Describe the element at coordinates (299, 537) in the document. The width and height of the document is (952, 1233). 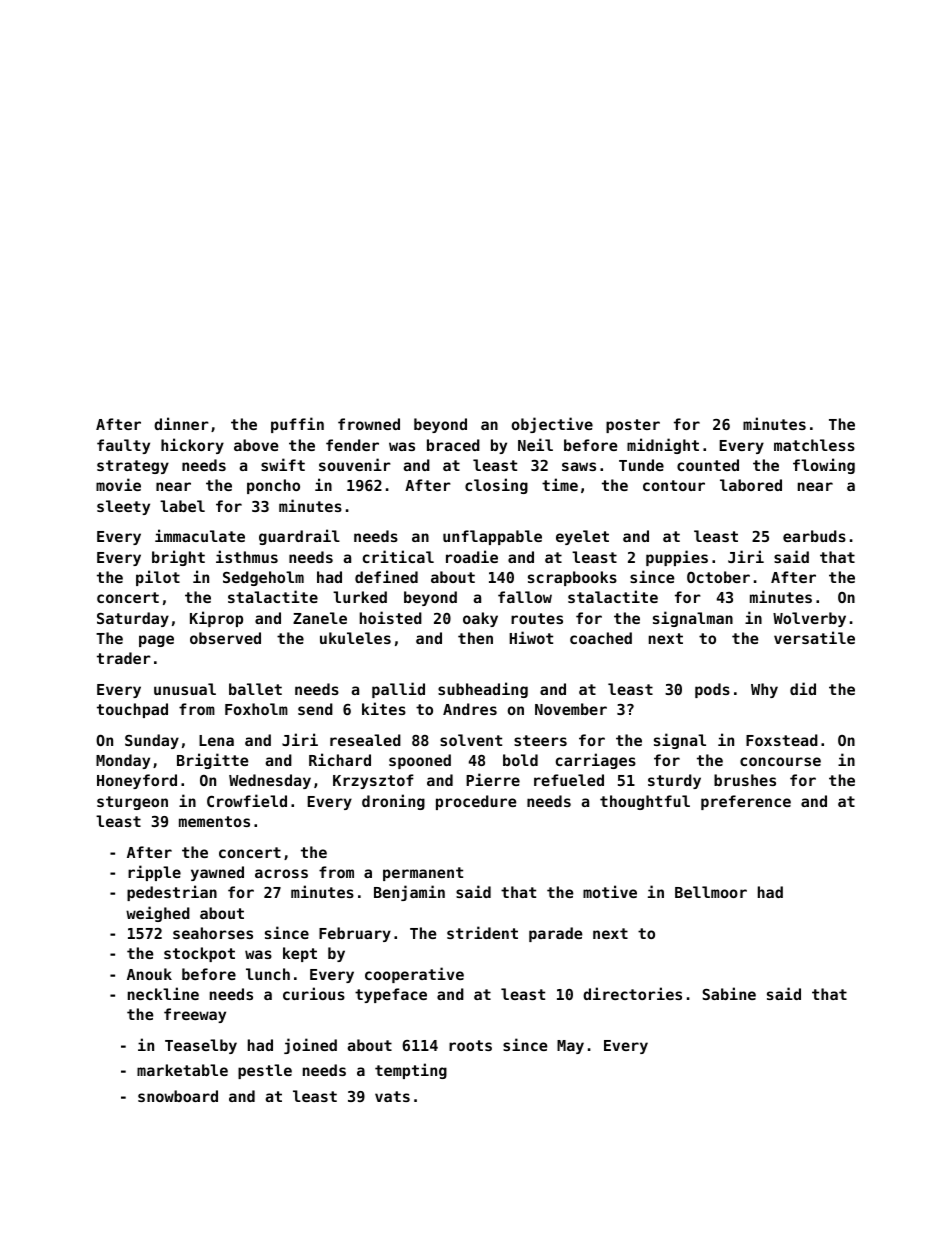
I see `guardrail` at that location.
